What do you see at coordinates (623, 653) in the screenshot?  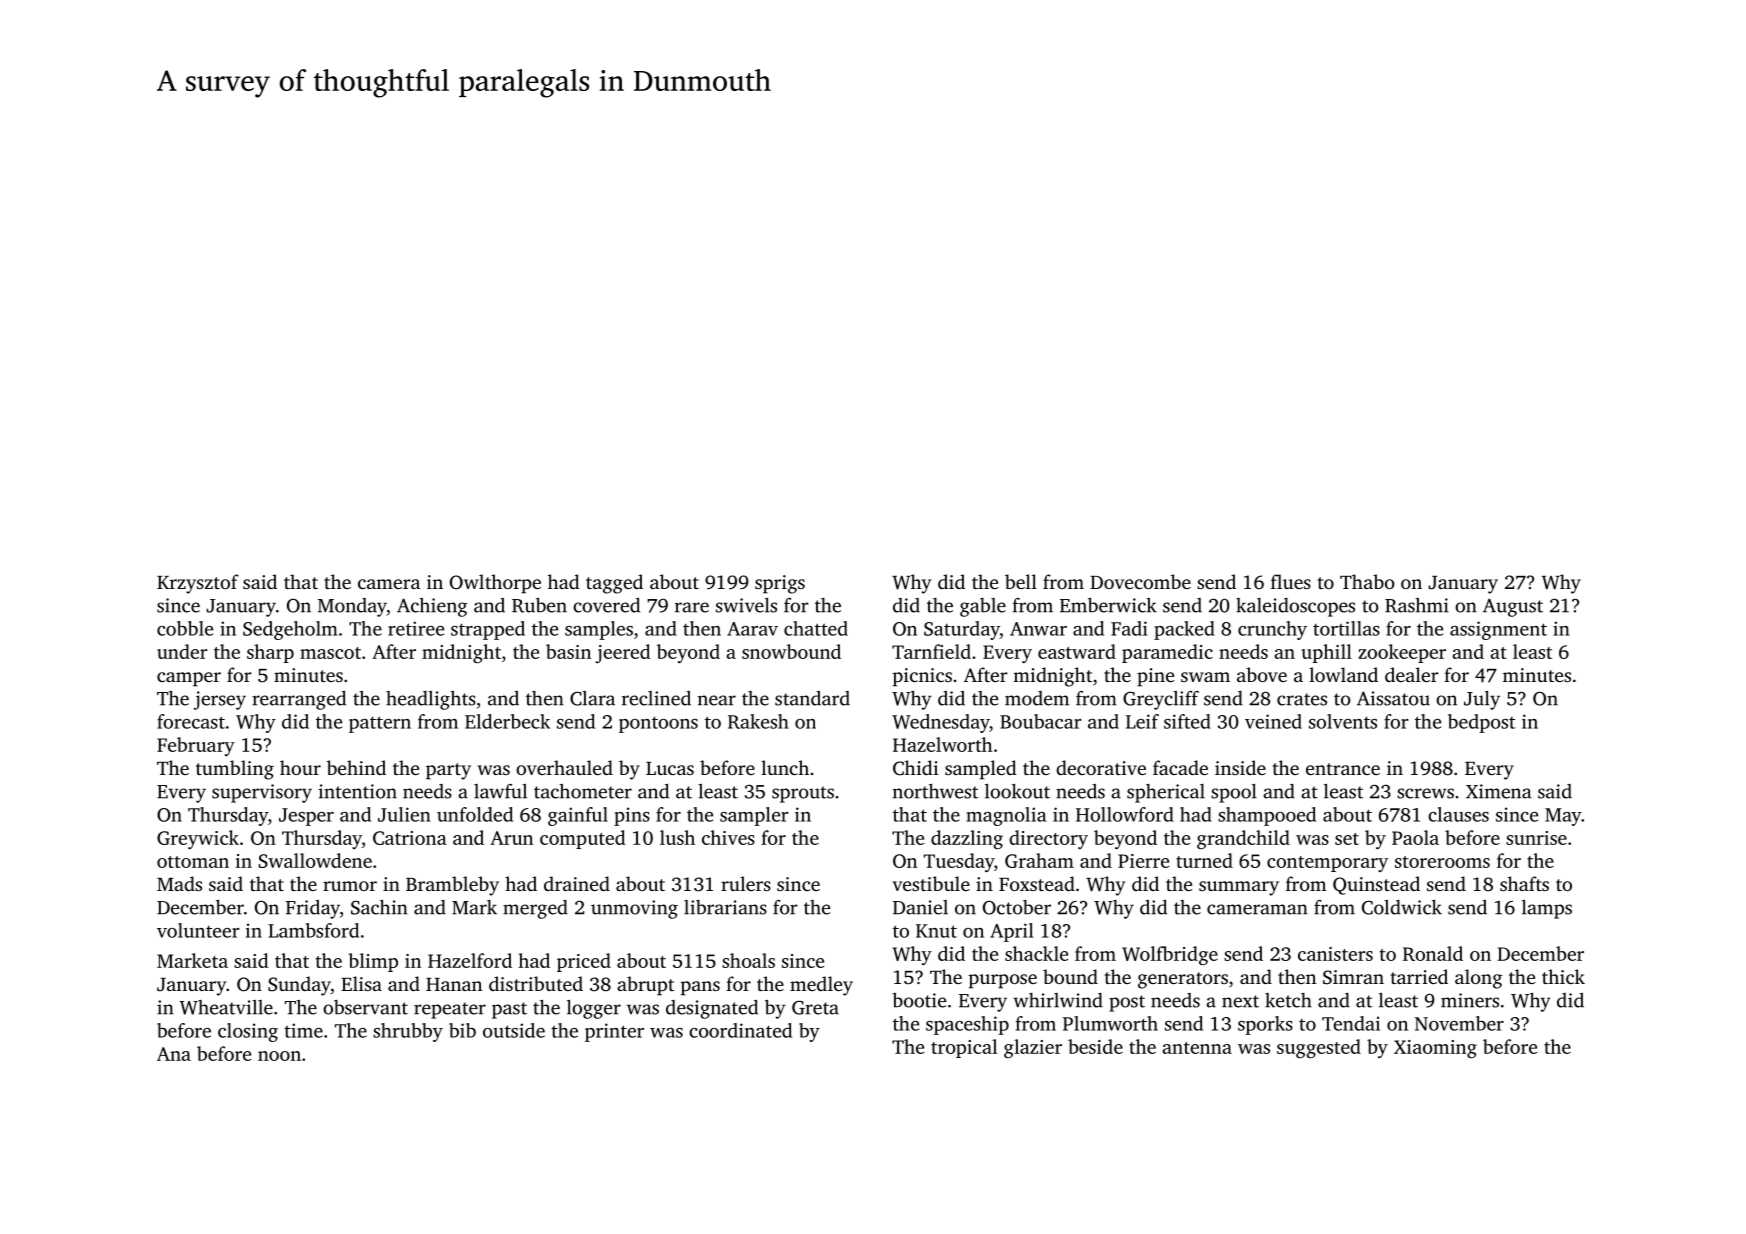 I see `jeered` at bounding box center [623, 653].
